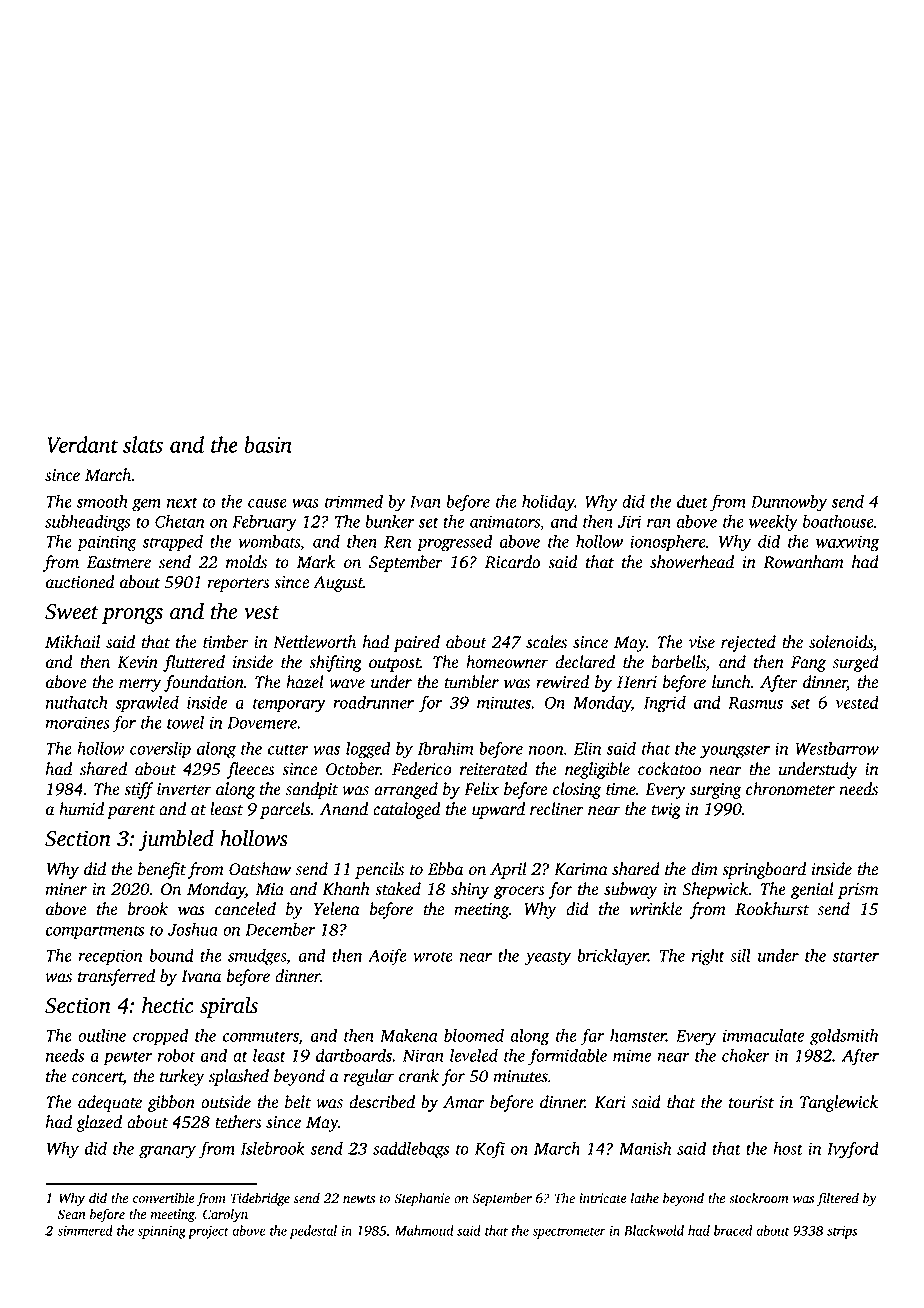 This page has width=924, height=1308. I want to click on cataloged, so click(406, 810).
